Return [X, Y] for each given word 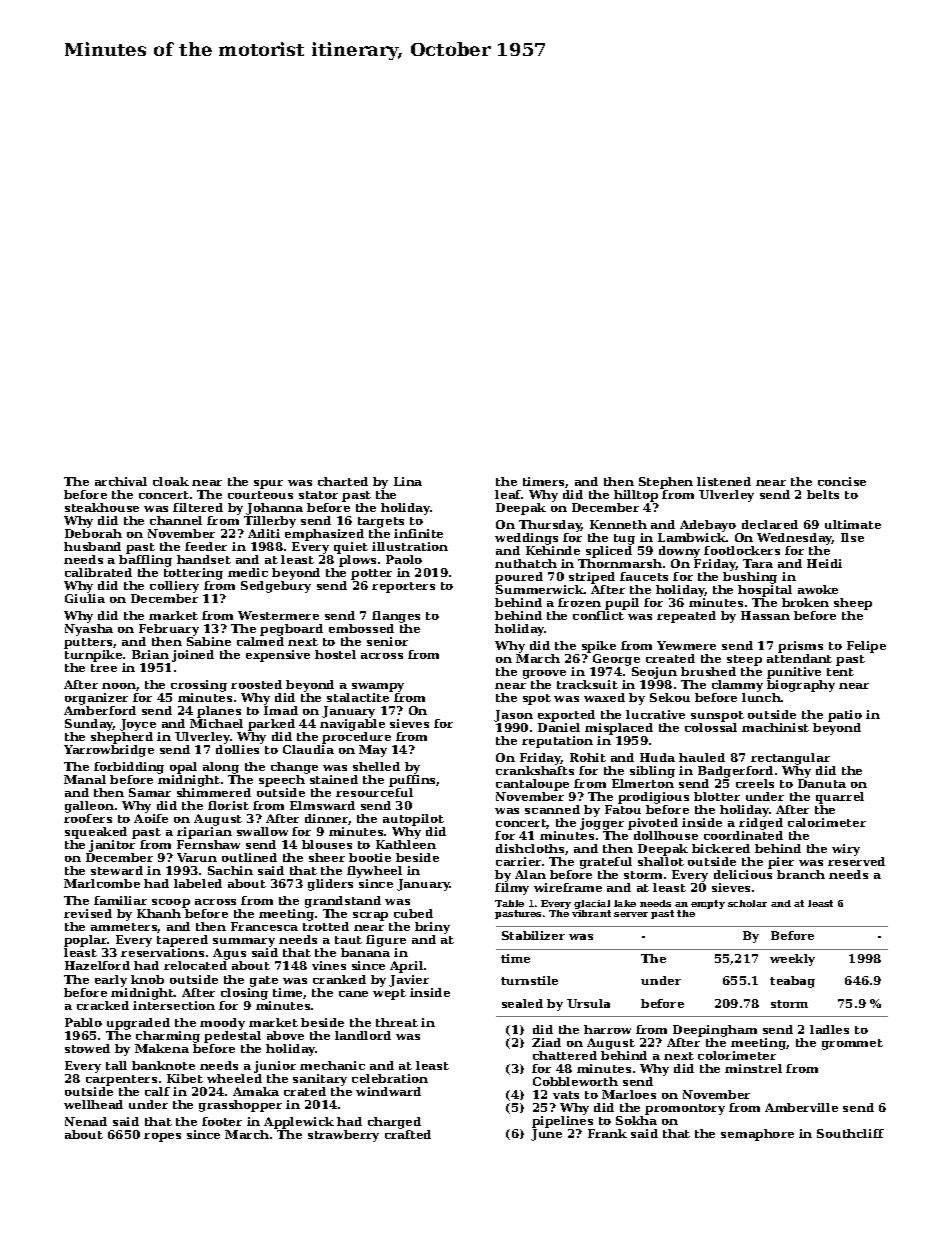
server [631, 914]
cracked [103, 1005]
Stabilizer [533, 935]
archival [121, 481]
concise [842, 481]
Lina [408, 481]
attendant [799, 658]
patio [845, 716]
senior [387, 641]
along [221, 768]
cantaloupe [532, 785]
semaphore [757, 1135]
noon [119, 686]
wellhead [93, 1104]
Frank [607, 1133]
